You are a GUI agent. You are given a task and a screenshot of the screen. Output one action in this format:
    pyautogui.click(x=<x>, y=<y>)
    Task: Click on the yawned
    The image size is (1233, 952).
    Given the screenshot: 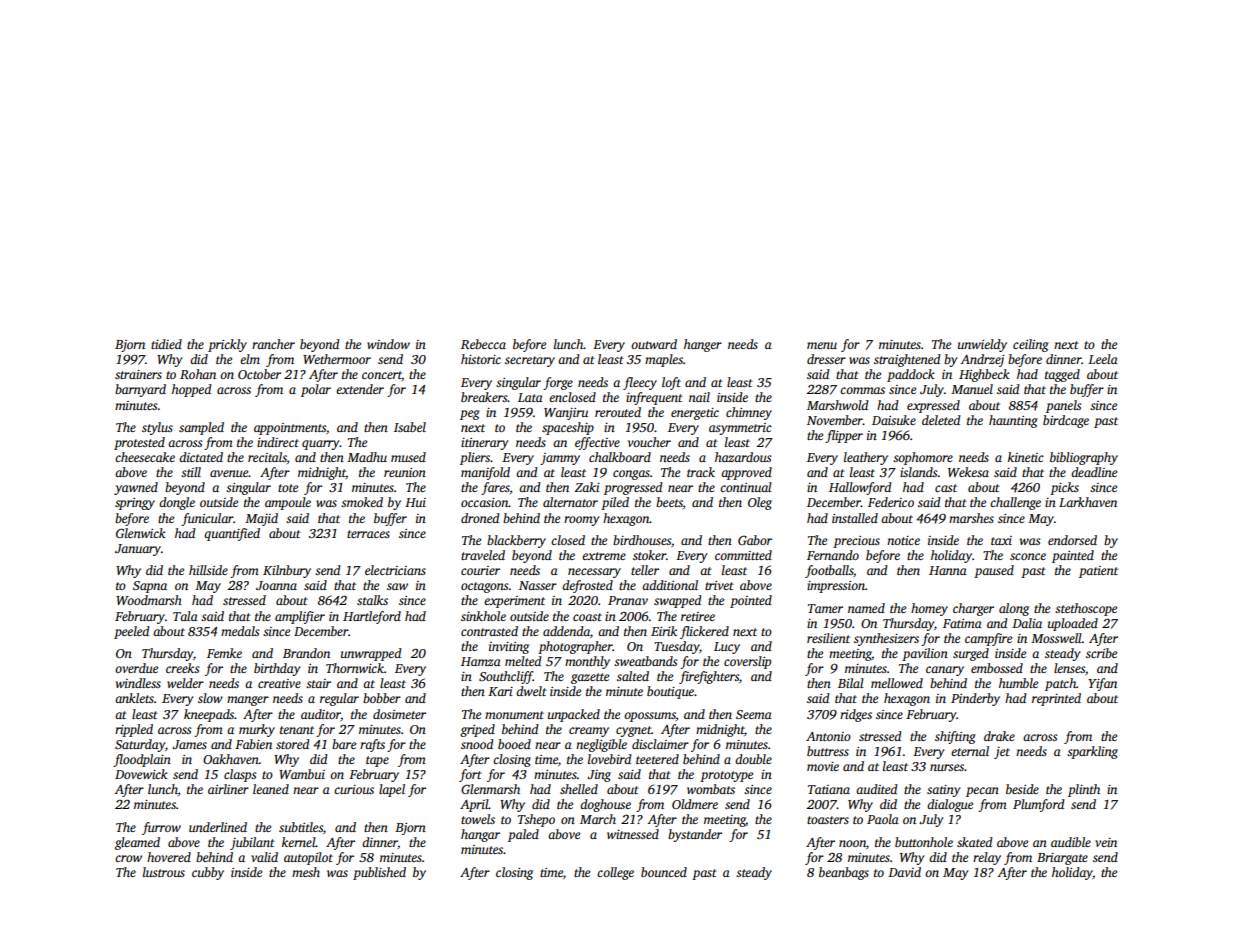 What is the action you would take?
    pyautogui.click(x=136, y=488)
